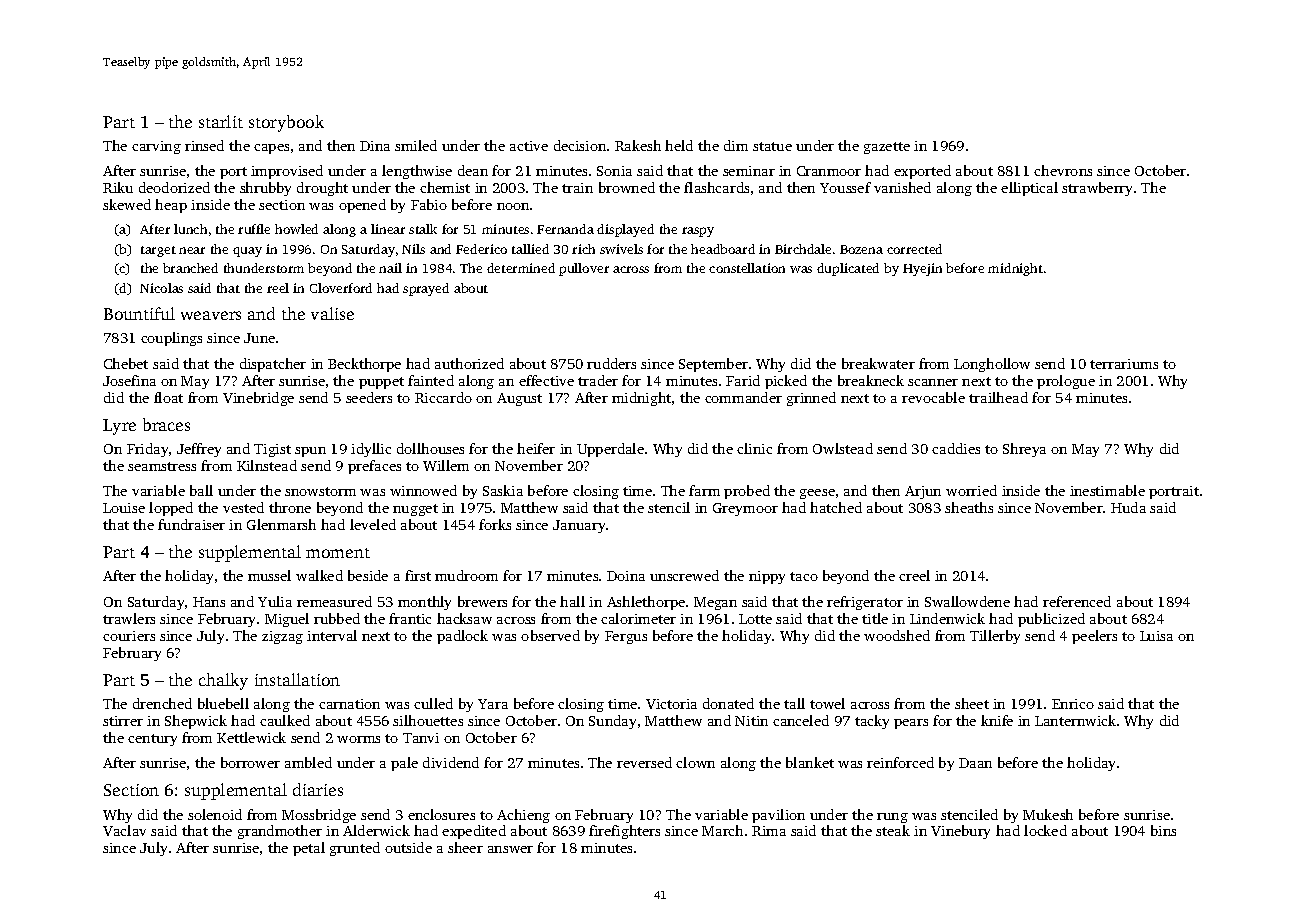  What do you see at coordinates (754, 448) in the screenshot?
I see `clinic` at bounding box center [754, 448].
